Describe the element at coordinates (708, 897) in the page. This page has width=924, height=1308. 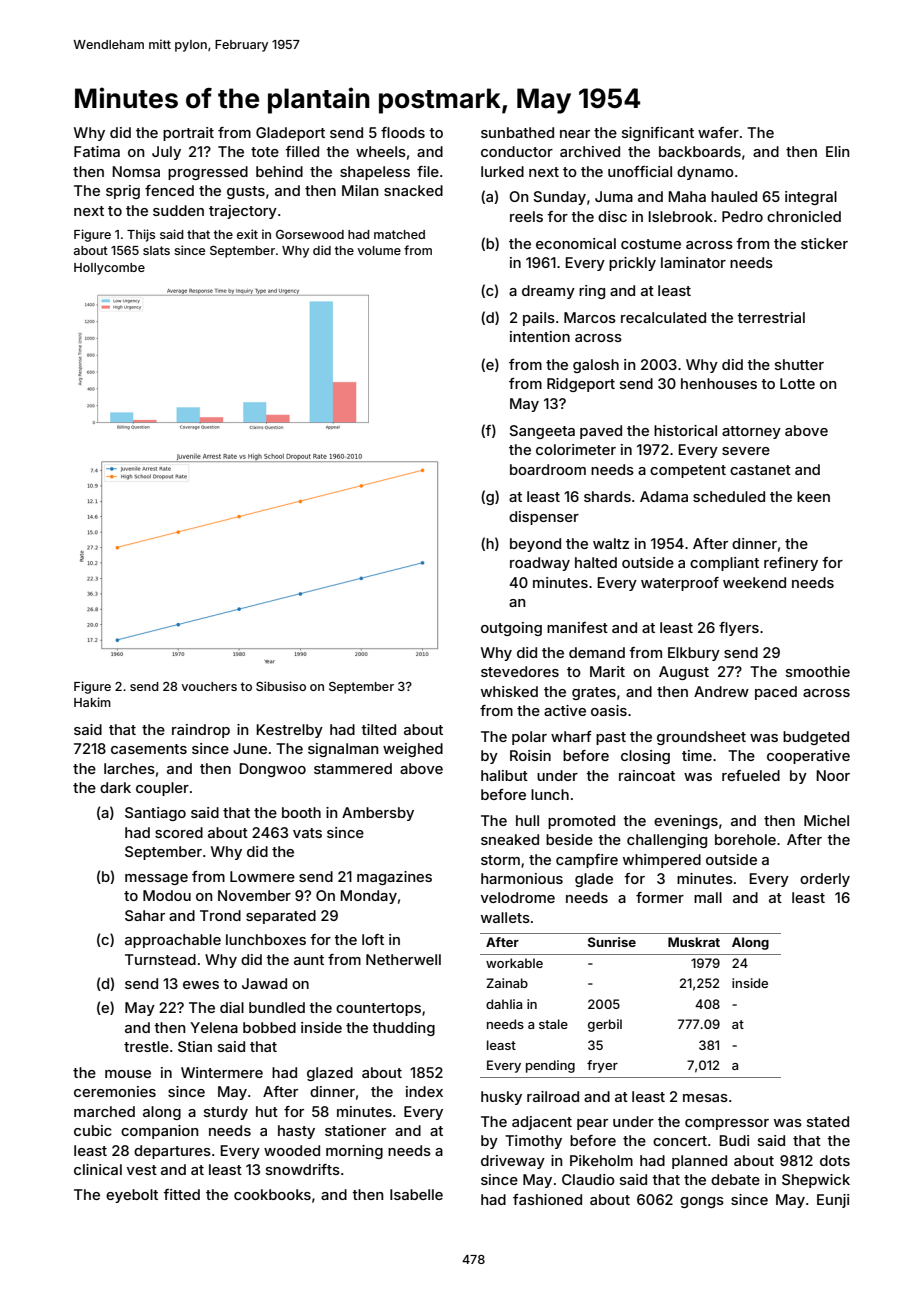
I see `mall` at that location.
